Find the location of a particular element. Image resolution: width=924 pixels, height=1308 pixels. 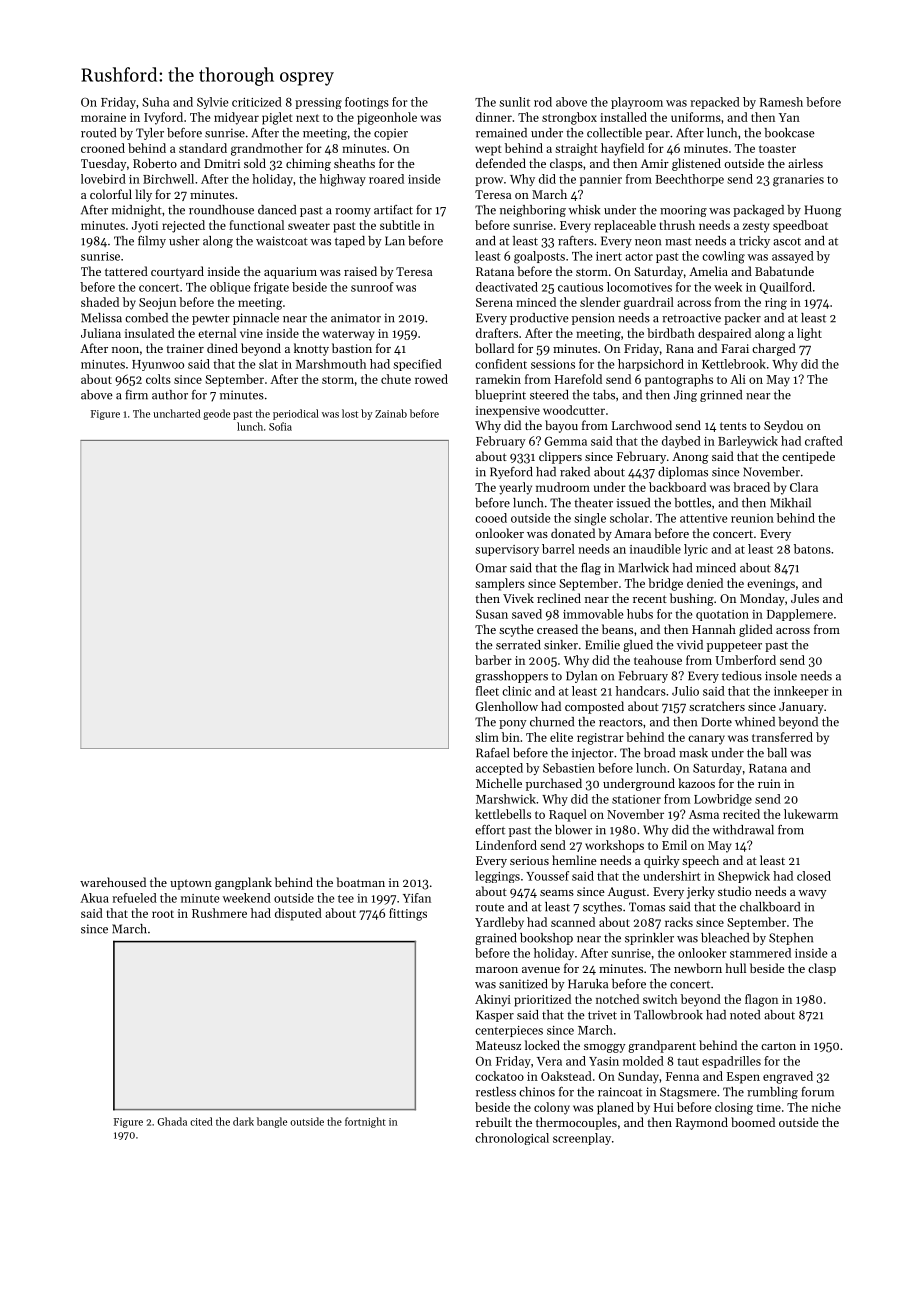

dark is located at coordinates (243, 1121).
